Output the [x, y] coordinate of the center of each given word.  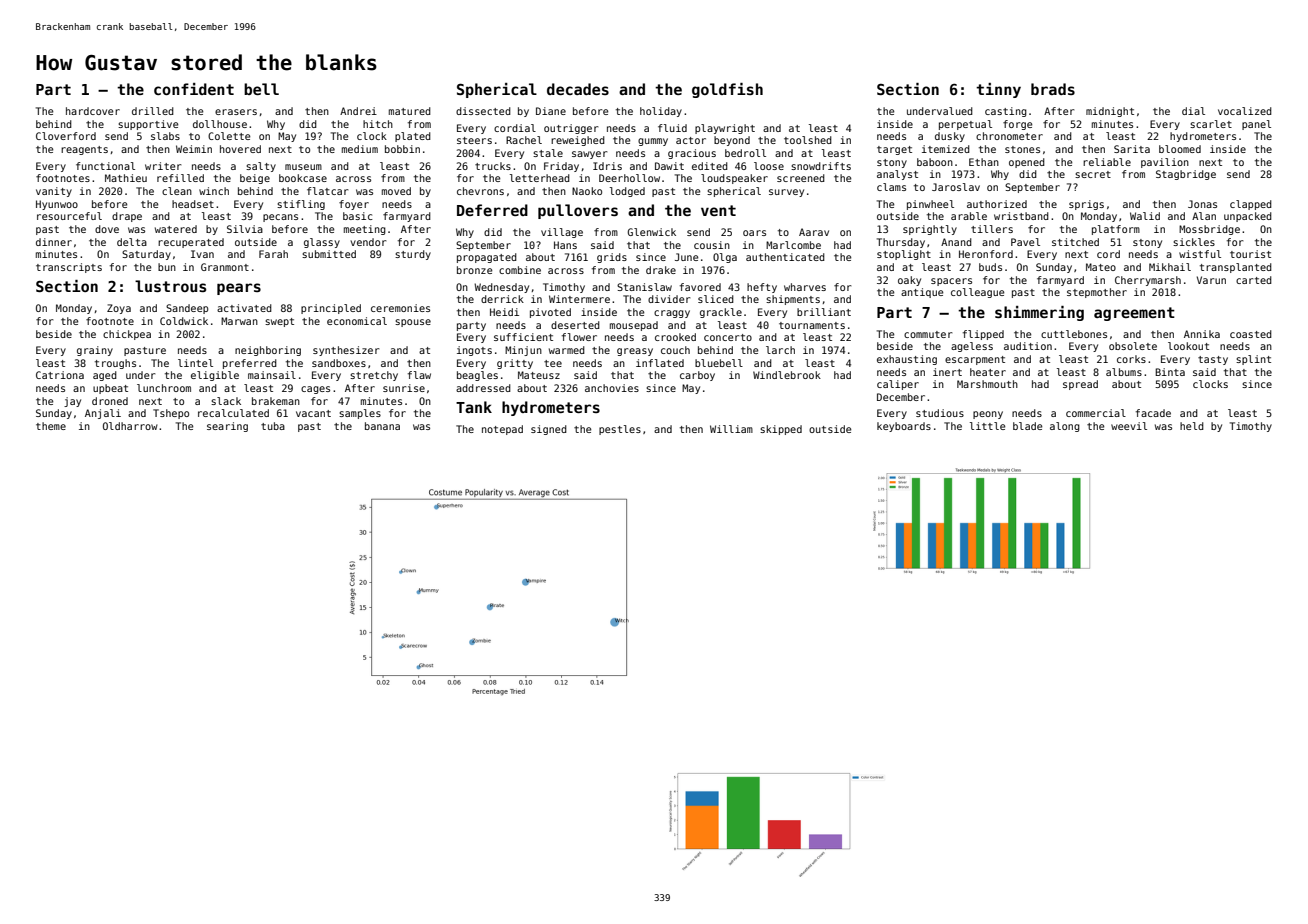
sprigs [1086, 205]
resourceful [69, 216]
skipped [781, 430]
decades [578, 89]
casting [1006, 112]
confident [194, 89]
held [1192, 426]
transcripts [69, 268]
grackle [721, 313]
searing [227, 427]
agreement [1134, 314]
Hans [565, 245]
